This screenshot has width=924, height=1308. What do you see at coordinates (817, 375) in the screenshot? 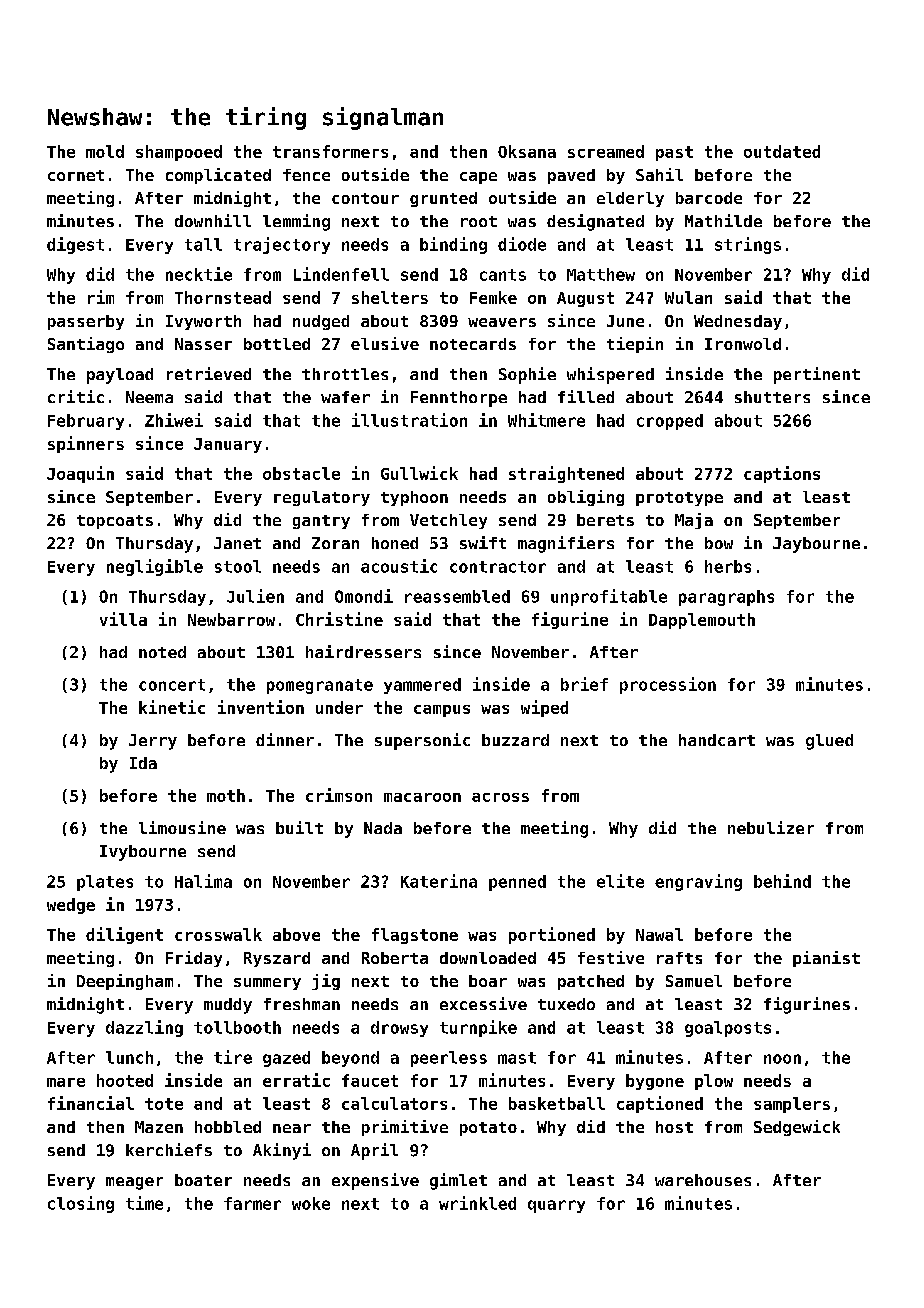
I see `pertinent` at bounding box center [817, 375].
